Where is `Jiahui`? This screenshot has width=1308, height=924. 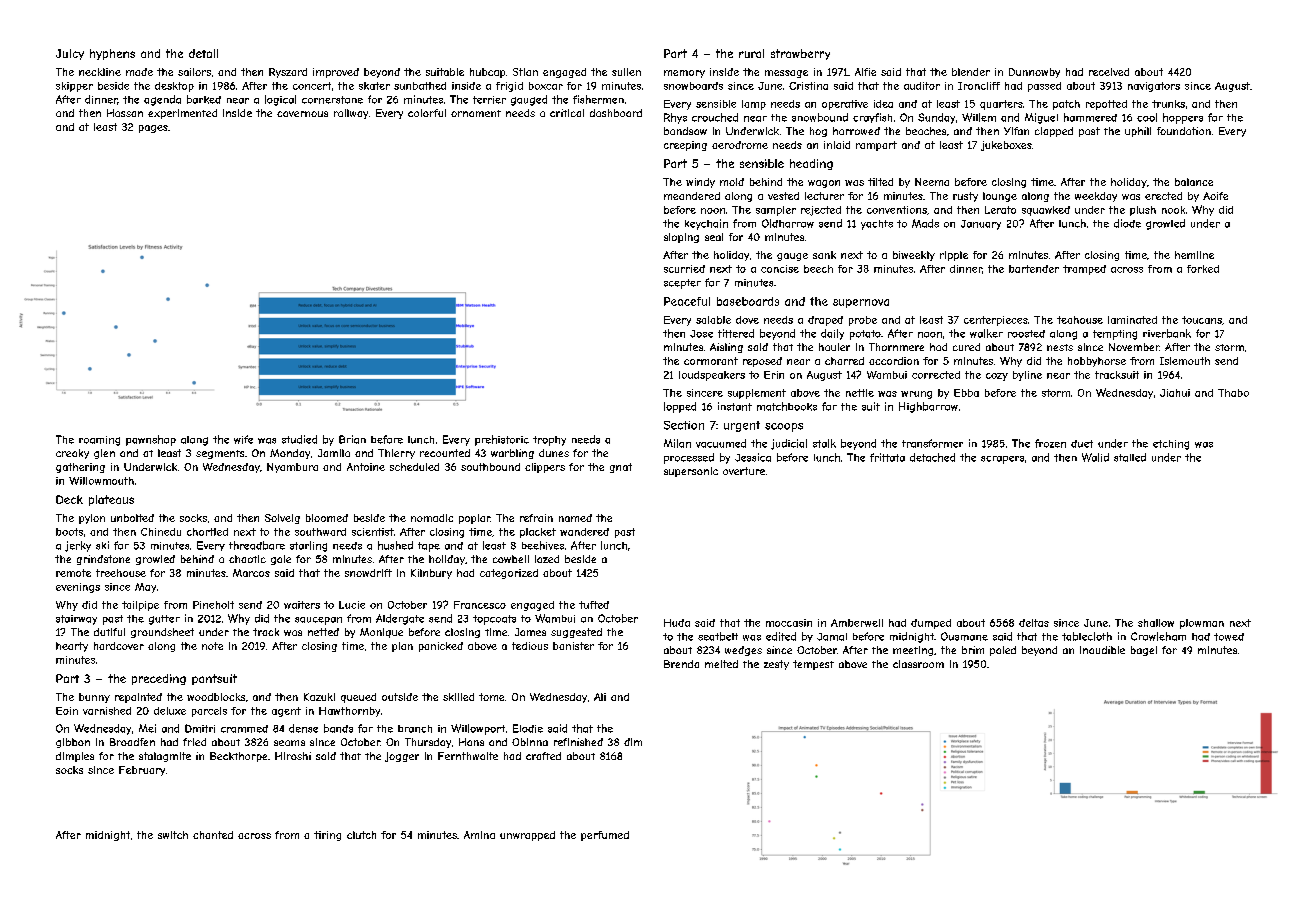
Jiahui is located at coordinates (1175, 393).
